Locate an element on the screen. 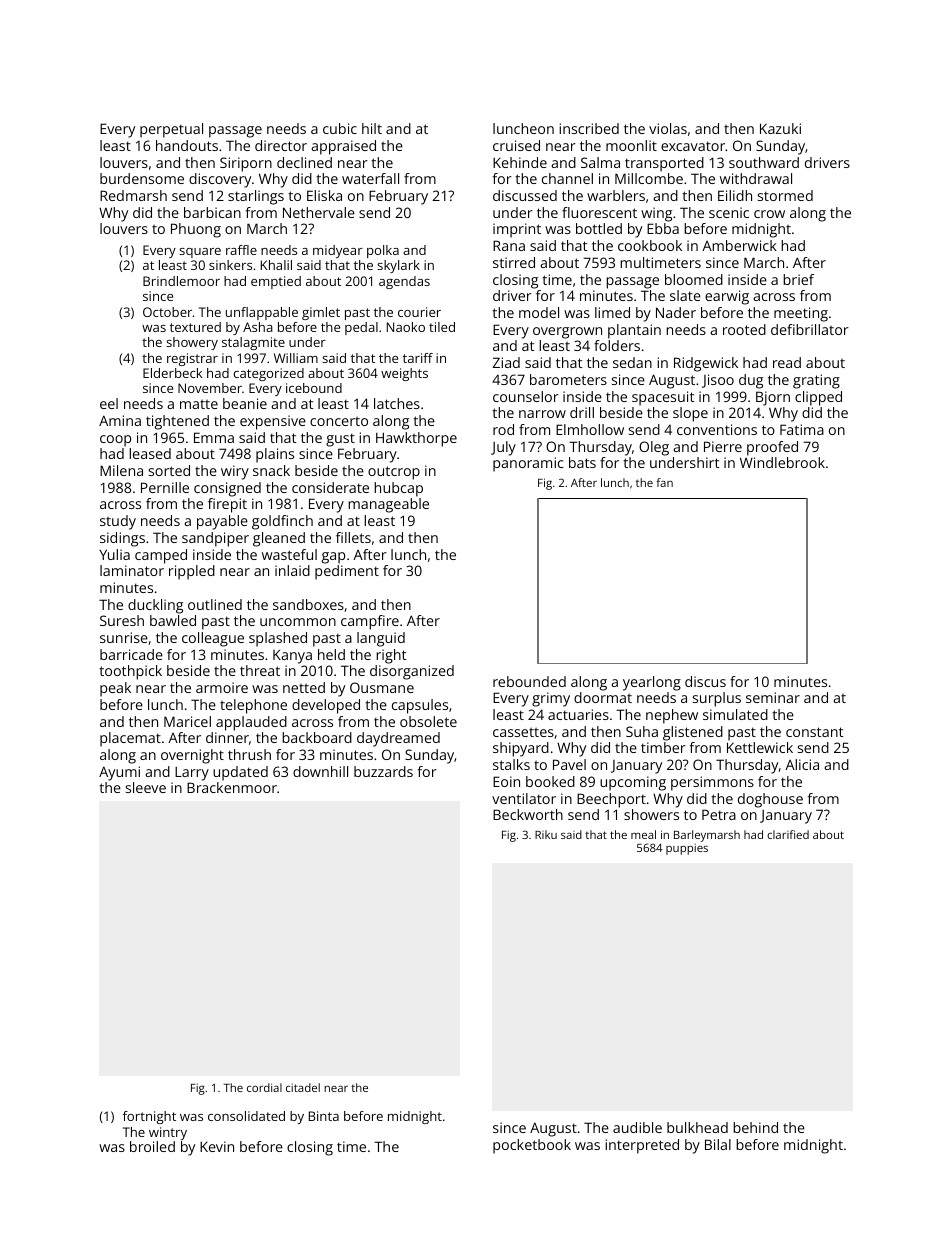 The width and height of the screenshot is (952, 1233). Brindlemoor is located at coordinates (181, 281).
